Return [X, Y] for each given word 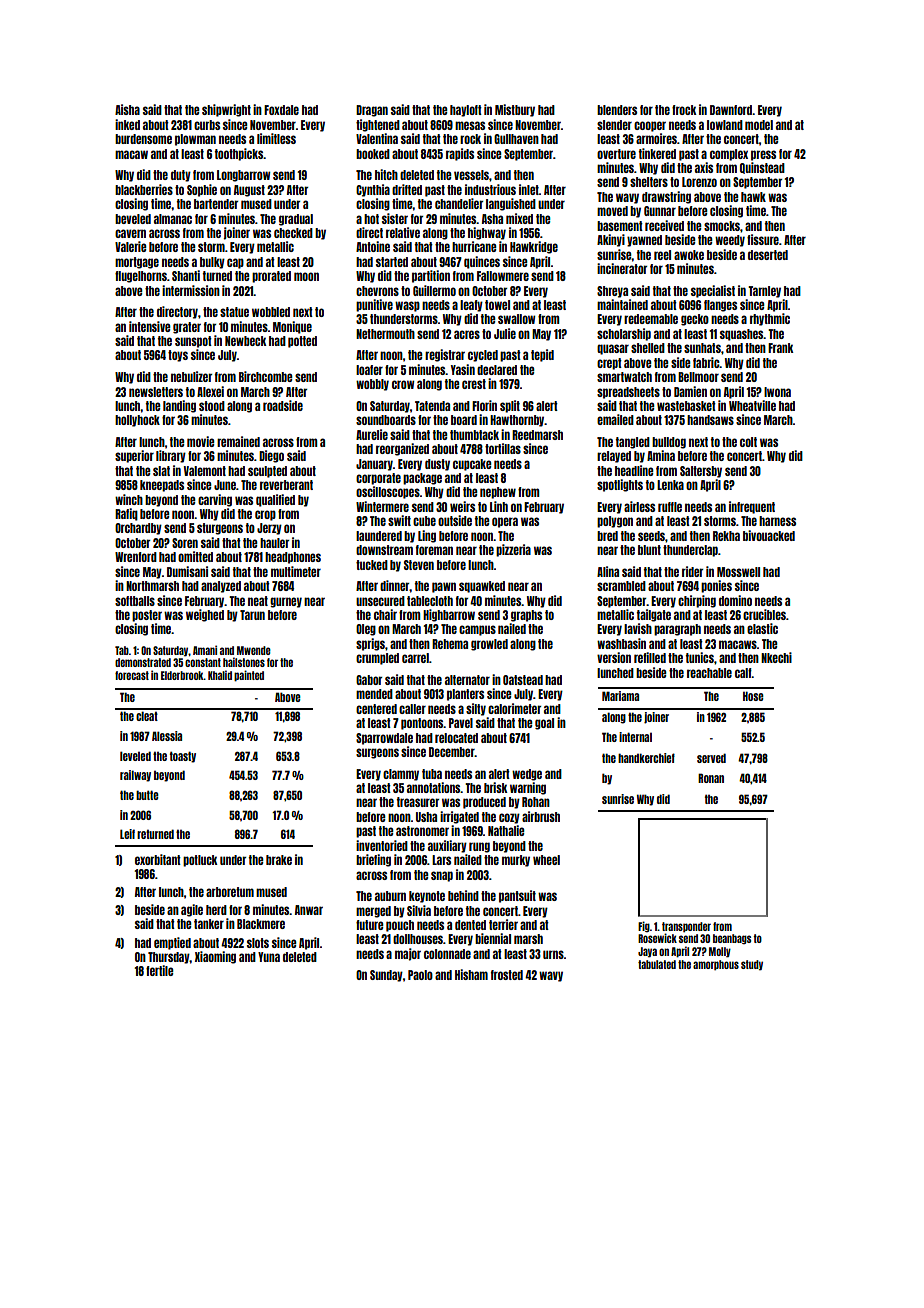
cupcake [472, 465]
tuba [432, 774]
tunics [700, 657]
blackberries [144, 189]
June [225, 485]
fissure [763, 239]
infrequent [752, 507]
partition [431, 276]
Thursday [169, 958]
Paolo [420, 975]
